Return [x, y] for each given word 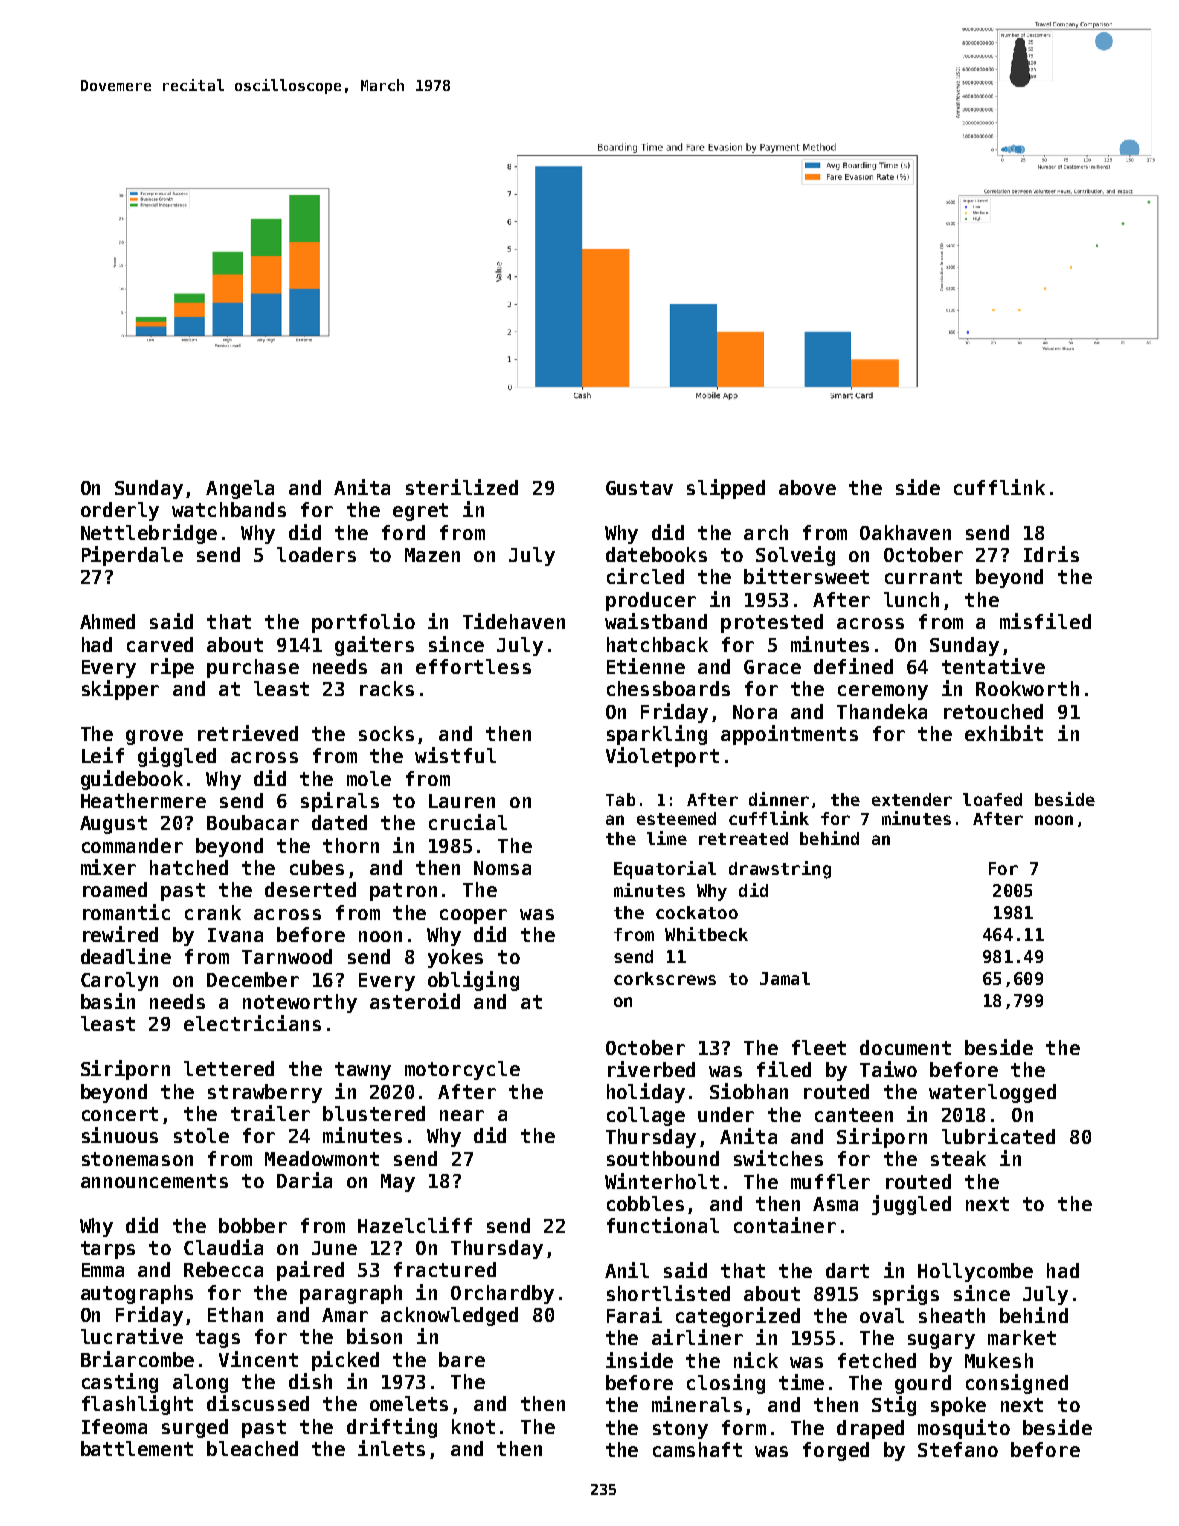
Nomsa [502, 868]
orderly [120, 511]
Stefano [958, 1449]
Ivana [235, 935]
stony [680, 1430]
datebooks [656, 554]
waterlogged [992, 1093]
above [807, 487]
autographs [137, 1294]
